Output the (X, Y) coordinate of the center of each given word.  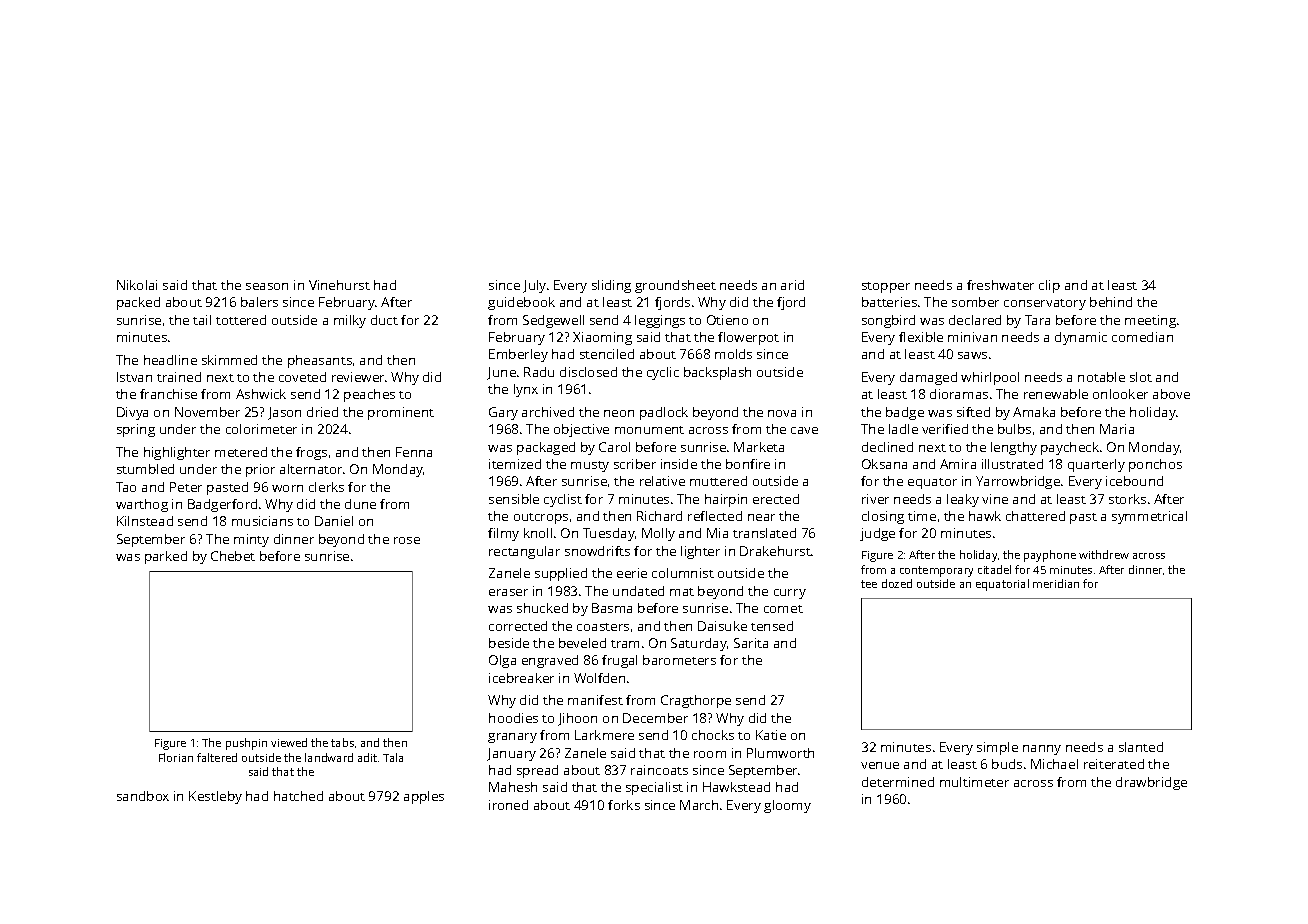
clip (1049, 286)
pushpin (246, 744)
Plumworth (780, 753)
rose (407, 540)
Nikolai (137, 285)
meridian (1056, 583)
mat (682, 592)
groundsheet (675, 286)
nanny (1042, 750)
